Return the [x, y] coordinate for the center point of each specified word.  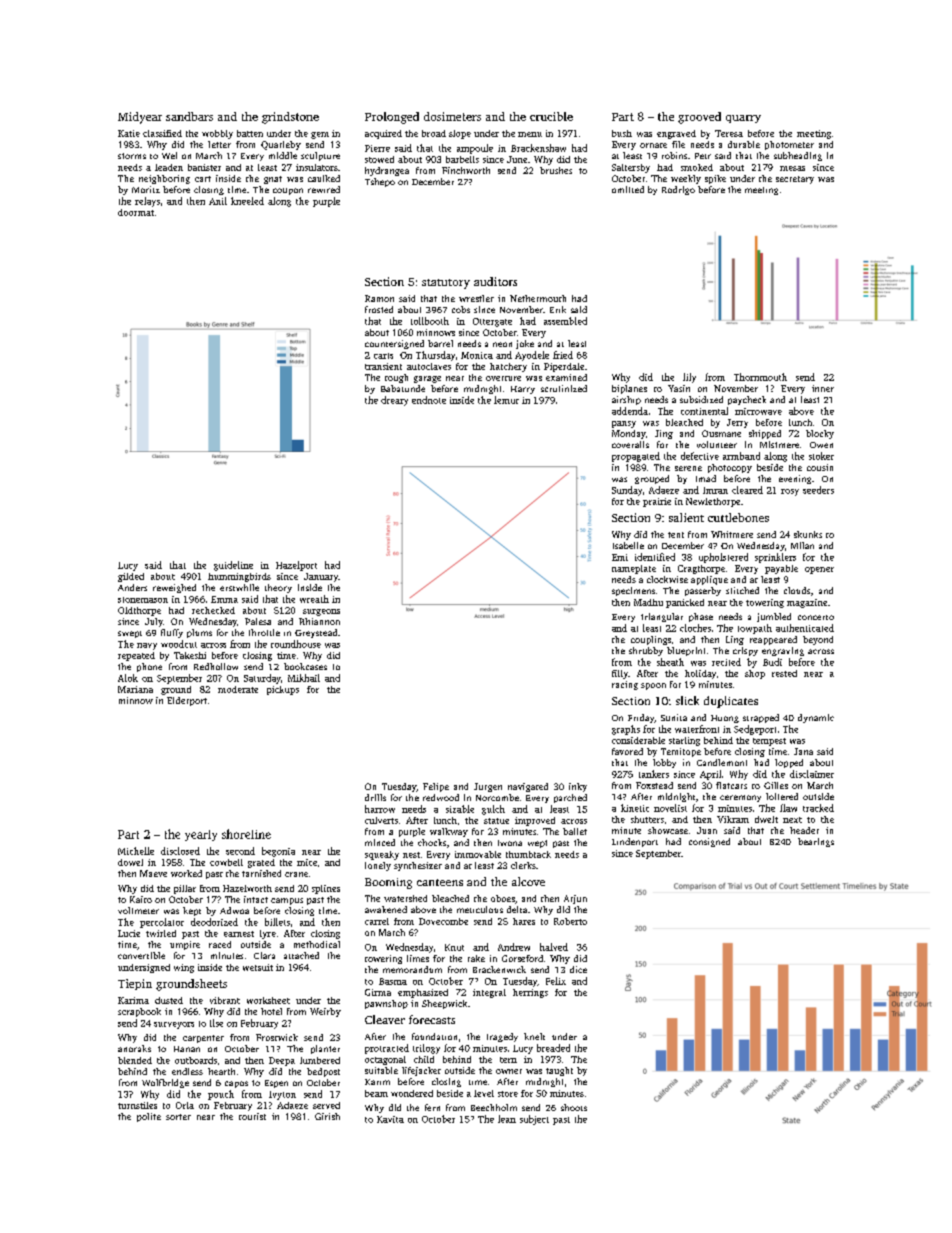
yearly [201, 835]
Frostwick [277, 1037]
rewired [324, 189]
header [804, 830]
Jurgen [488, 787]
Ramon [379, 298]
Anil [218, 201]
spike [715, 179]
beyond [818, 640]
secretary [795, 180]
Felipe [436, 787]
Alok [128, 678]
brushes [556, 170]
